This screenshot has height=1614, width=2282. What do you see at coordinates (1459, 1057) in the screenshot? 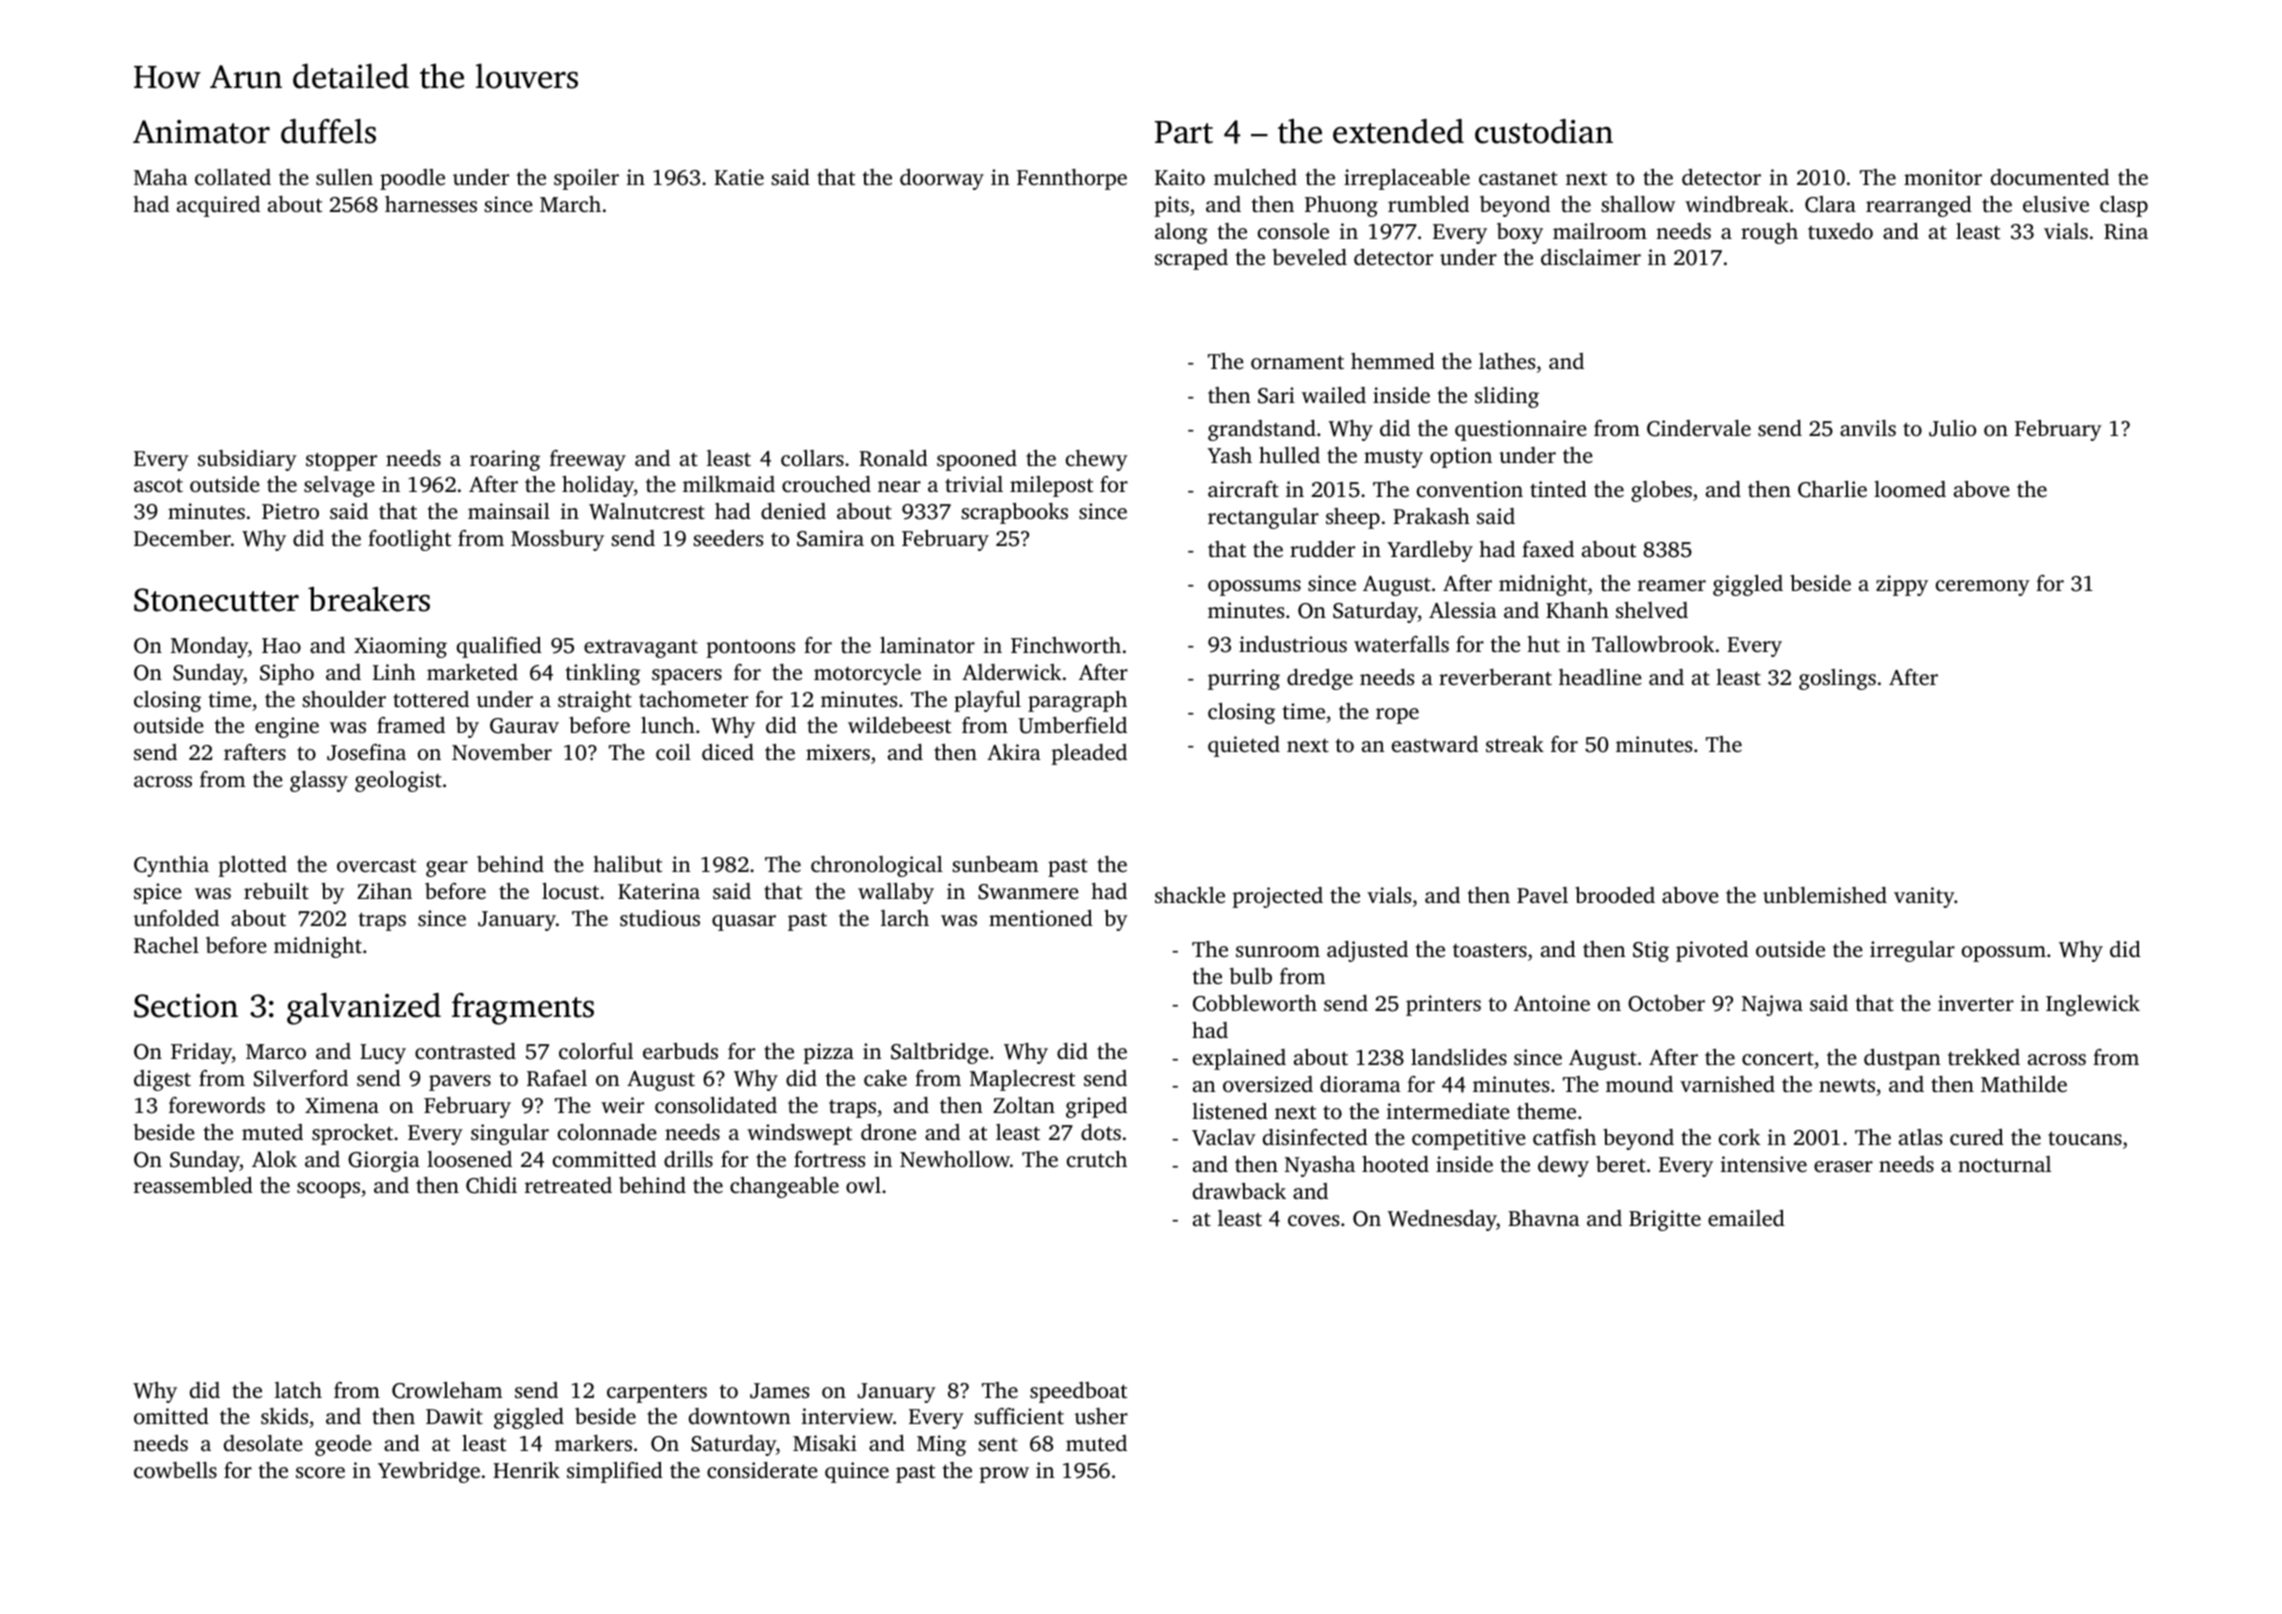
I see `landslides` at bounding box center [1459, 1057].
